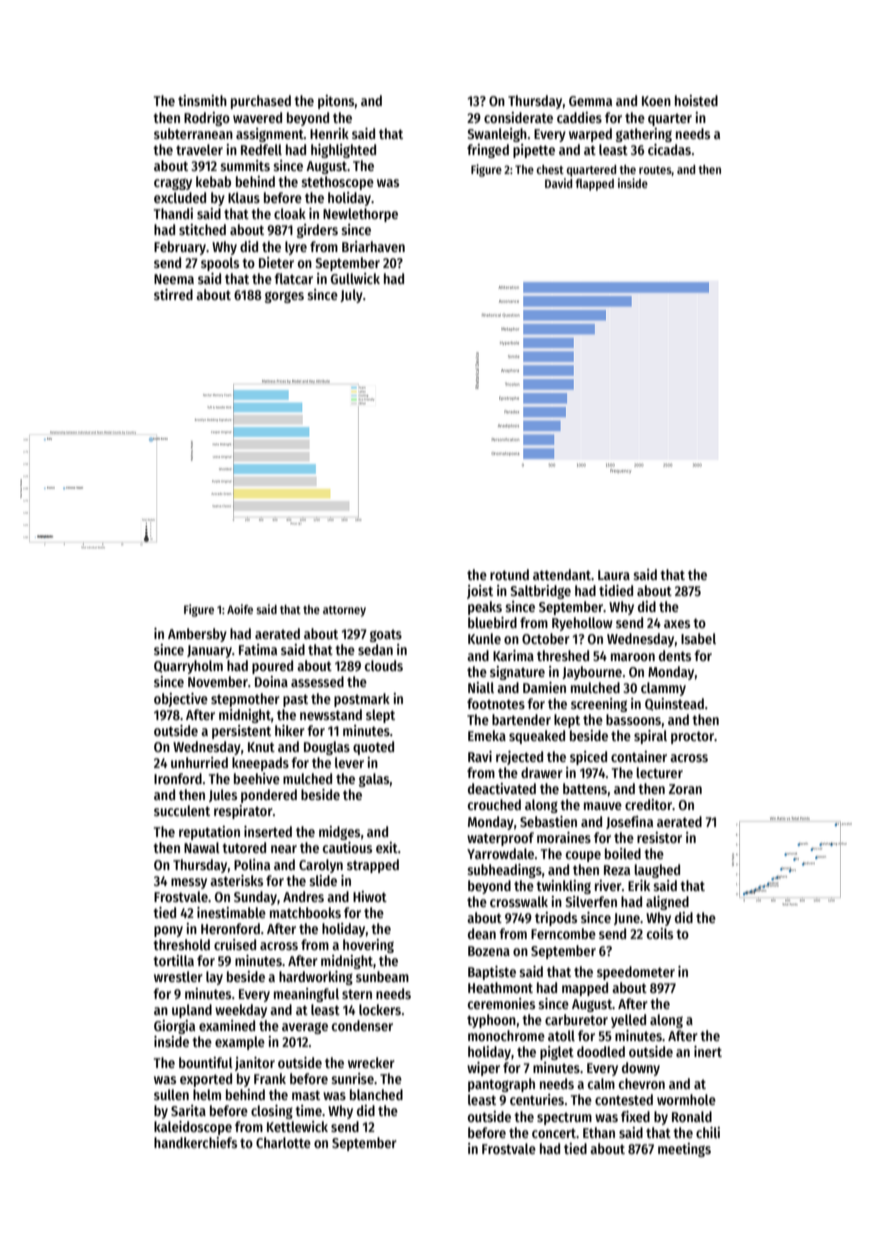 The image size is (879, 1247). What do you see at coordinates (227, 1025) in the screenshot?
I see `examined` at bounding box center [227, 1025].
